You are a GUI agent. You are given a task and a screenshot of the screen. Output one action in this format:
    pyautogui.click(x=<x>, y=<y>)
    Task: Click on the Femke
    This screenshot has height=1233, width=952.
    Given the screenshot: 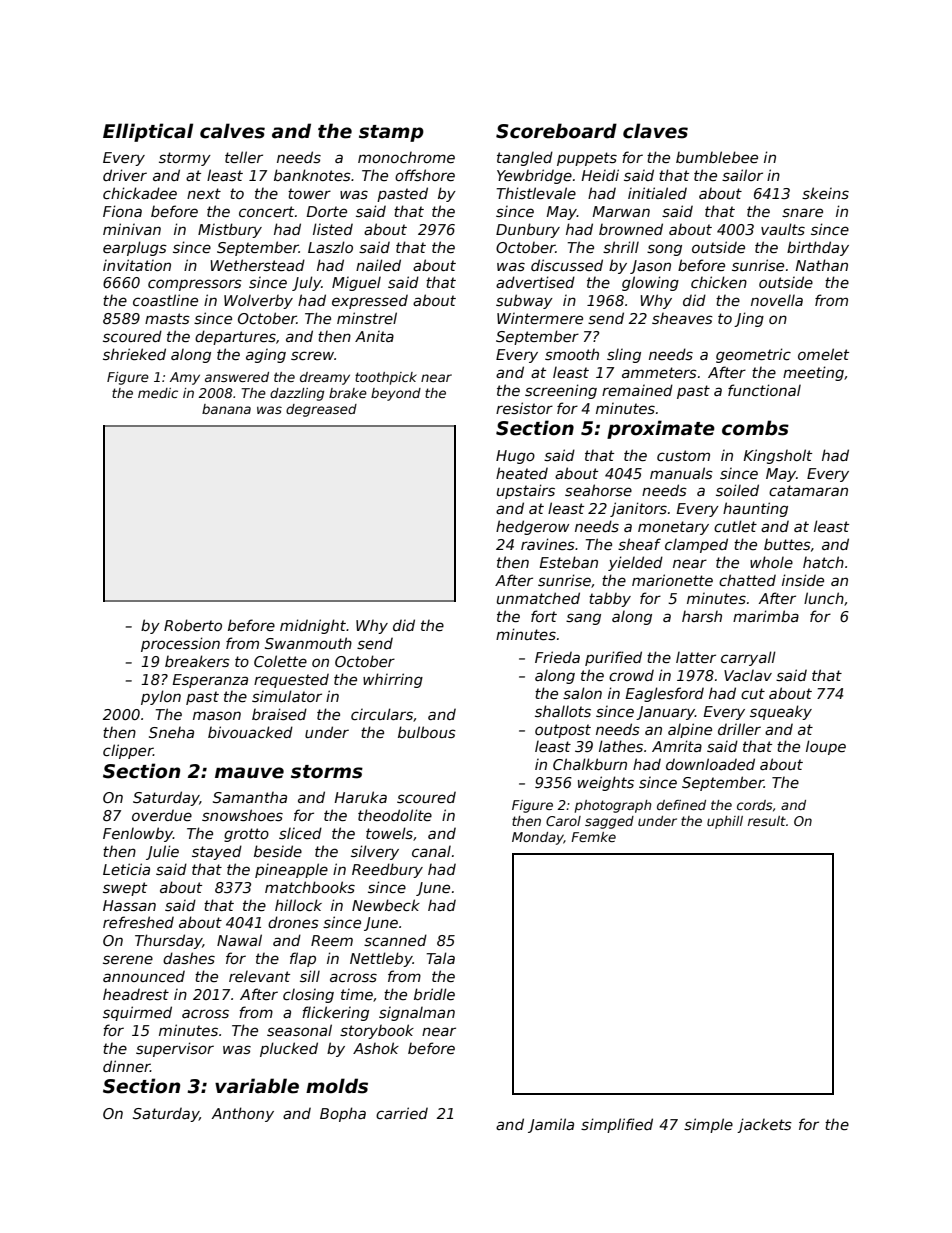 What is the action you would take?
    pyautogui.click(x=593, y=837)
